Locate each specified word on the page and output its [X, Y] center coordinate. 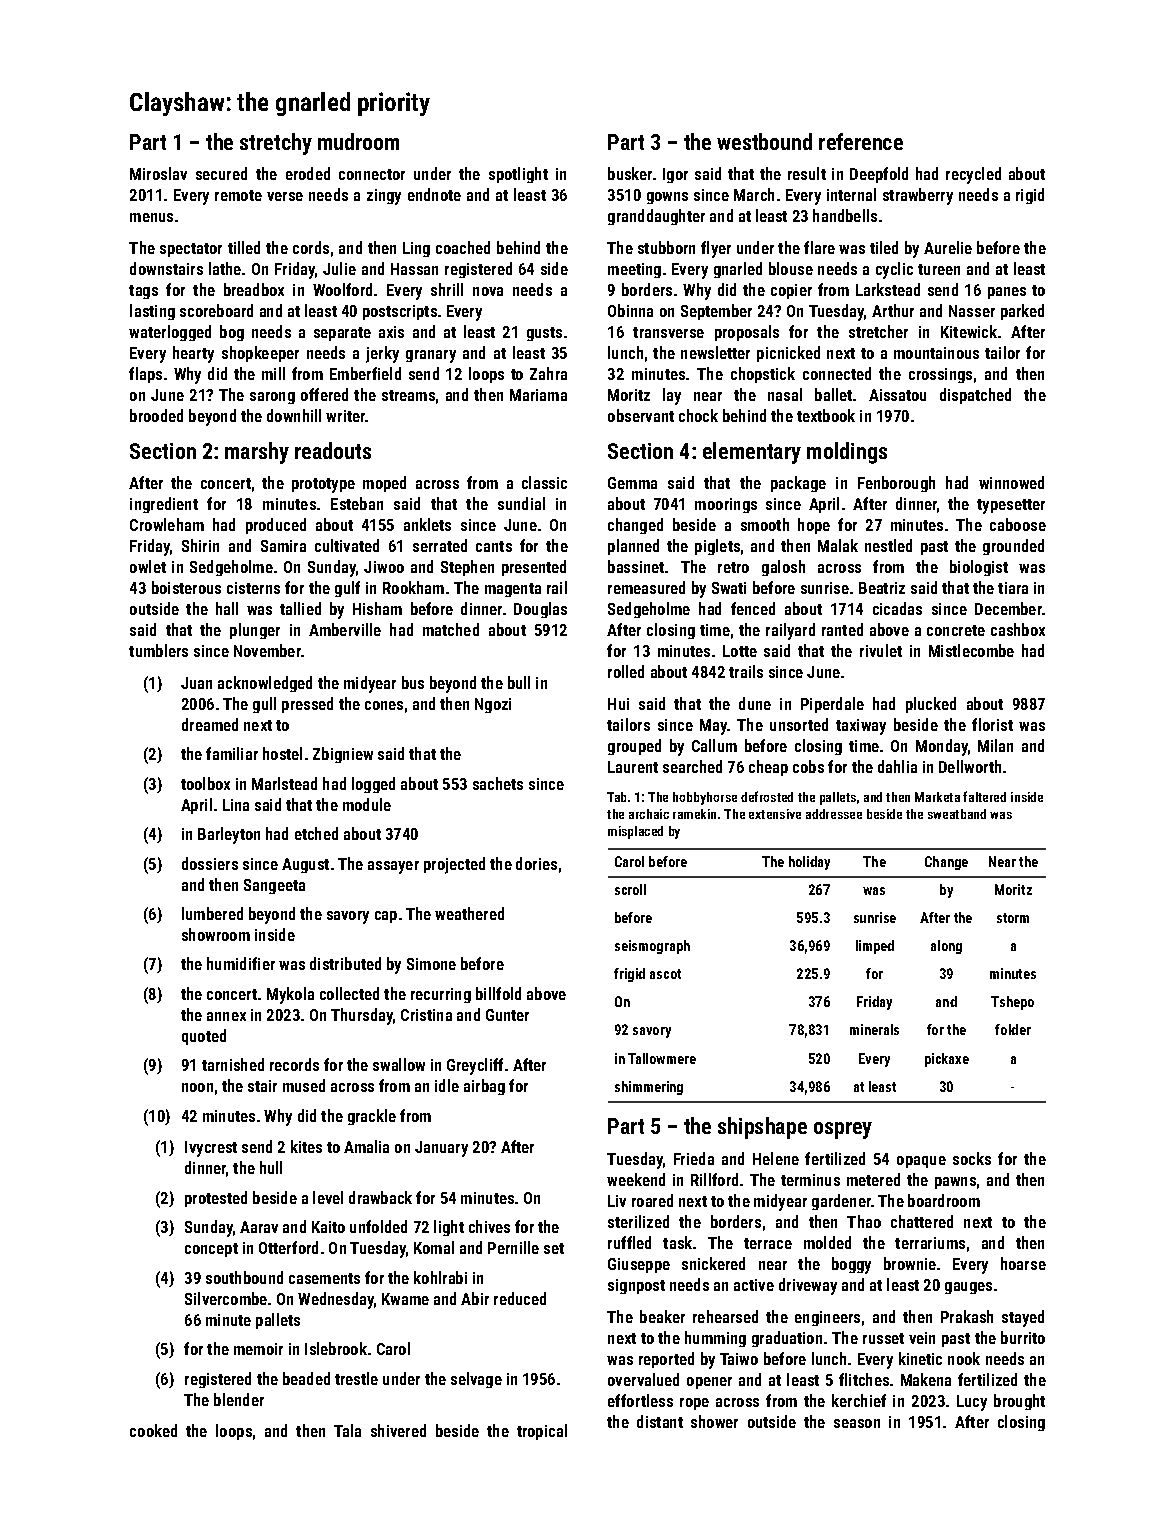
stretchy [276, 144]
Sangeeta [274, 886]
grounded [1013, 547]
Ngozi [493, 705]
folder [1013, 1029]
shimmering [649, 1088]
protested [216, 1199]
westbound [764, 141]
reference [861, 141]
